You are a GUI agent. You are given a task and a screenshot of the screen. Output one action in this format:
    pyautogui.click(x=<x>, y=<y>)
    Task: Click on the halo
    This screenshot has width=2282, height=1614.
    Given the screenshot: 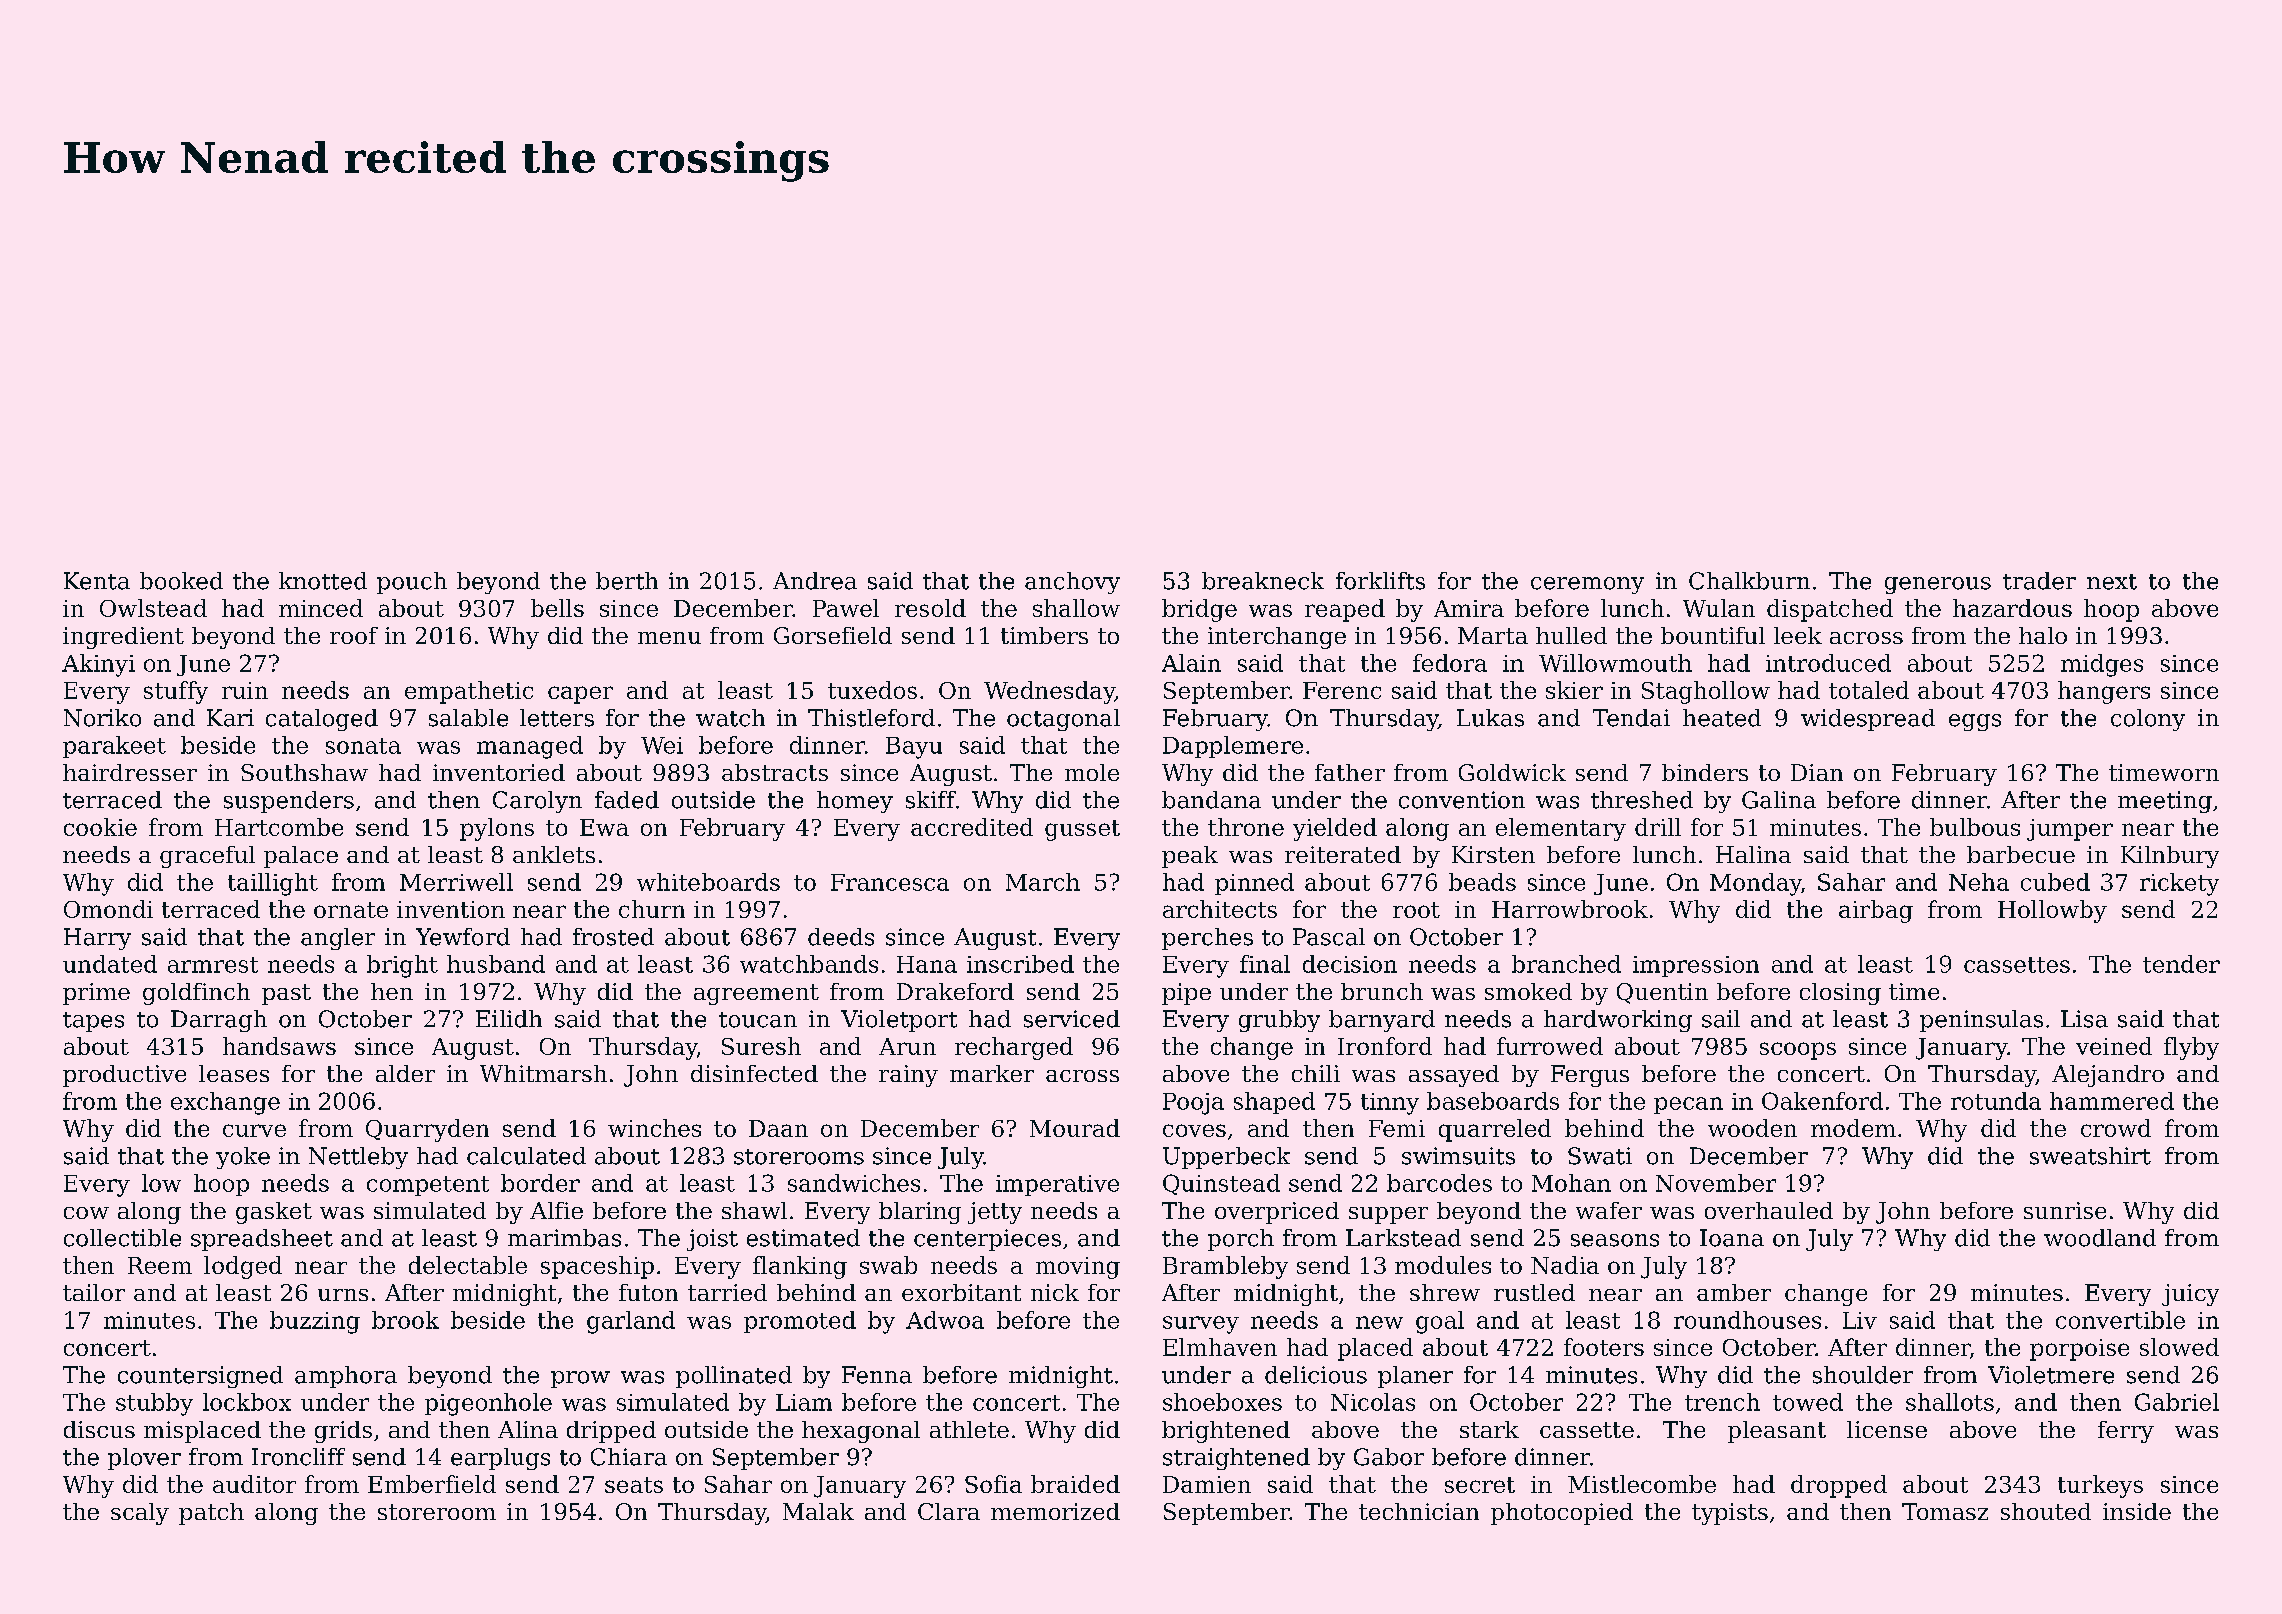 What is the action you would take?
    pyautogui.click(x=2043, y=635)
